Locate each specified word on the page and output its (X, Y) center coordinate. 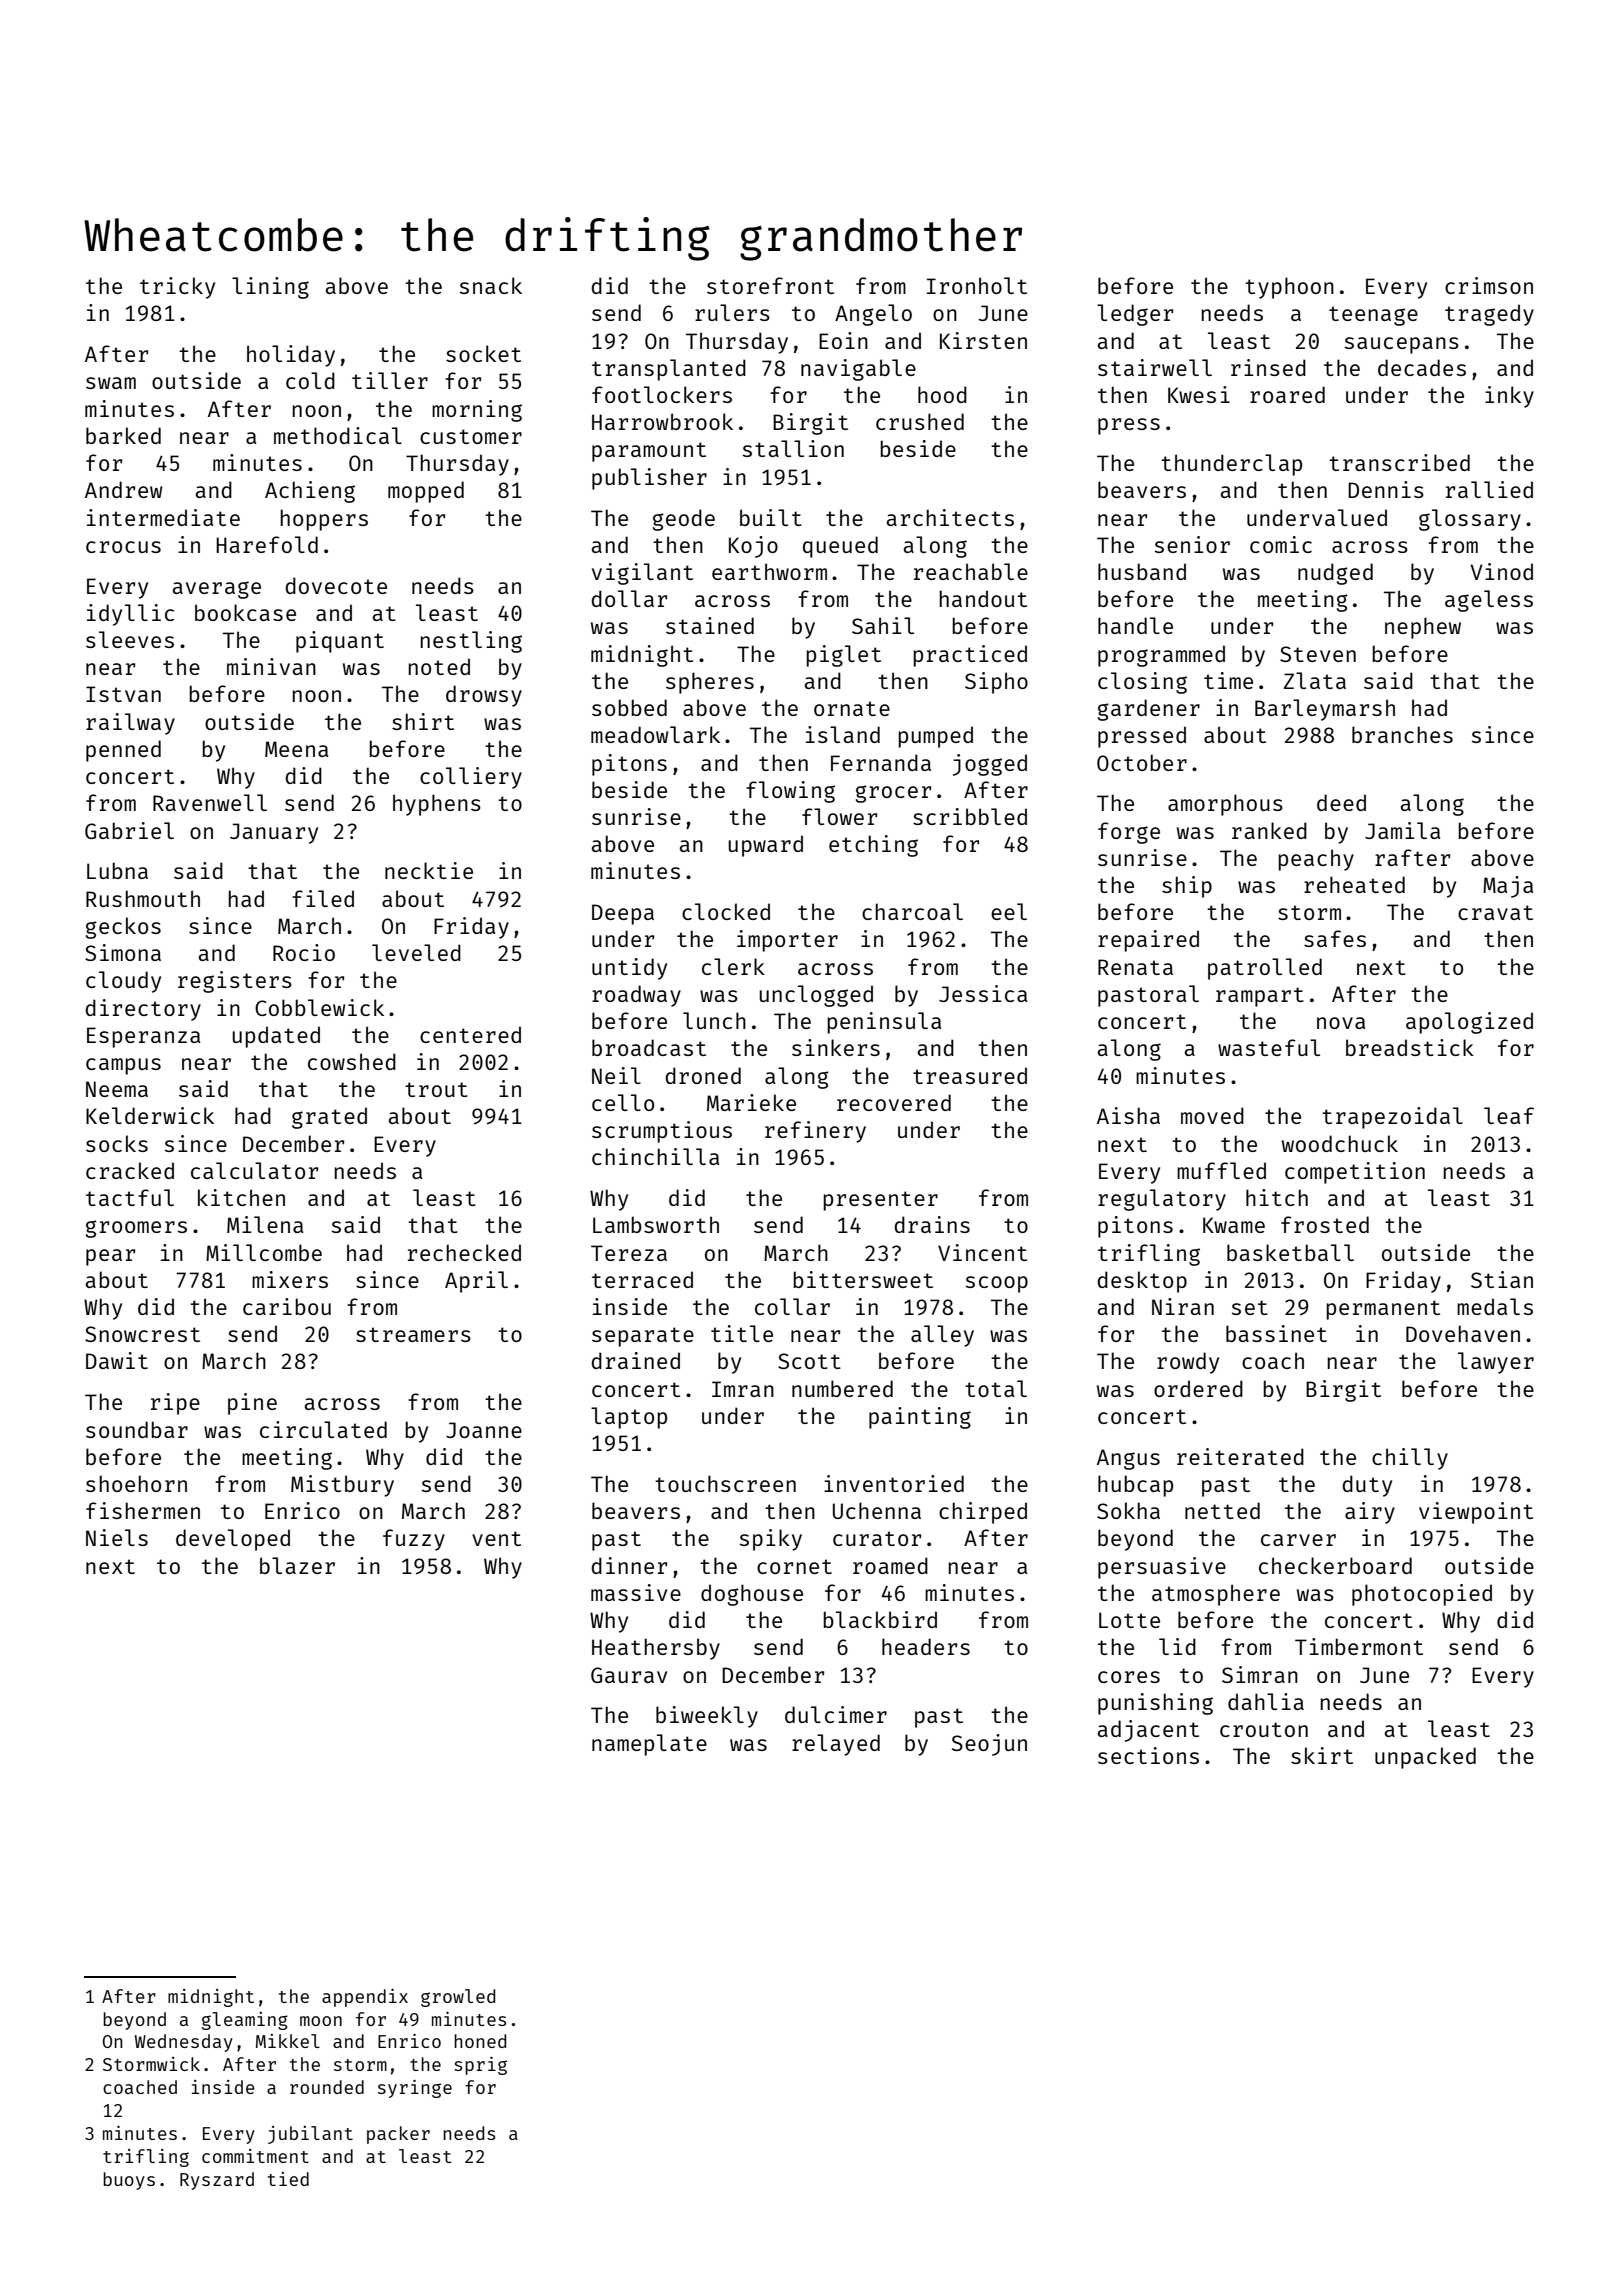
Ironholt (977, 285)
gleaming (245, 2021)
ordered (1198, 1388)
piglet (843, 656)
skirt (1322, 1755)
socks (117, 1143)
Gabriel (129, 830)
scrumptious (662, 1132)
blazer (297, 1565)
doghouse (752, 1595)
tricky (177, 288)
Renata (1135, 967)
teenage (1373, 316)
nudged (1335, 574)
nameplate (649, 1745)
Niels (117, 1537)
